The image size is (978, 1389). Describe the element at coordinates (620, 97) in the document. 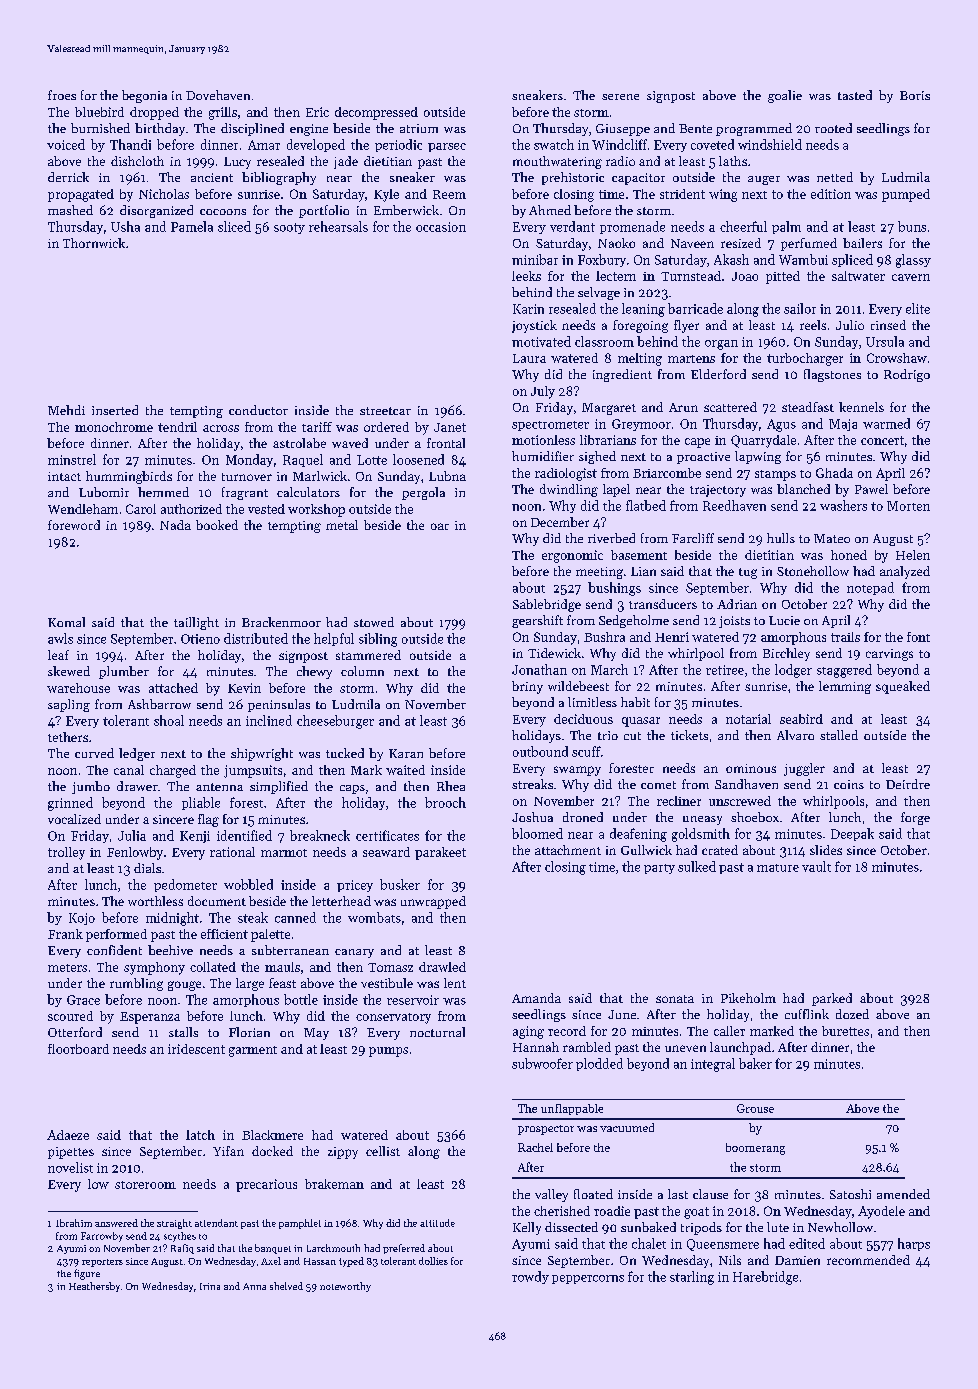

I see `serene` at that location.
